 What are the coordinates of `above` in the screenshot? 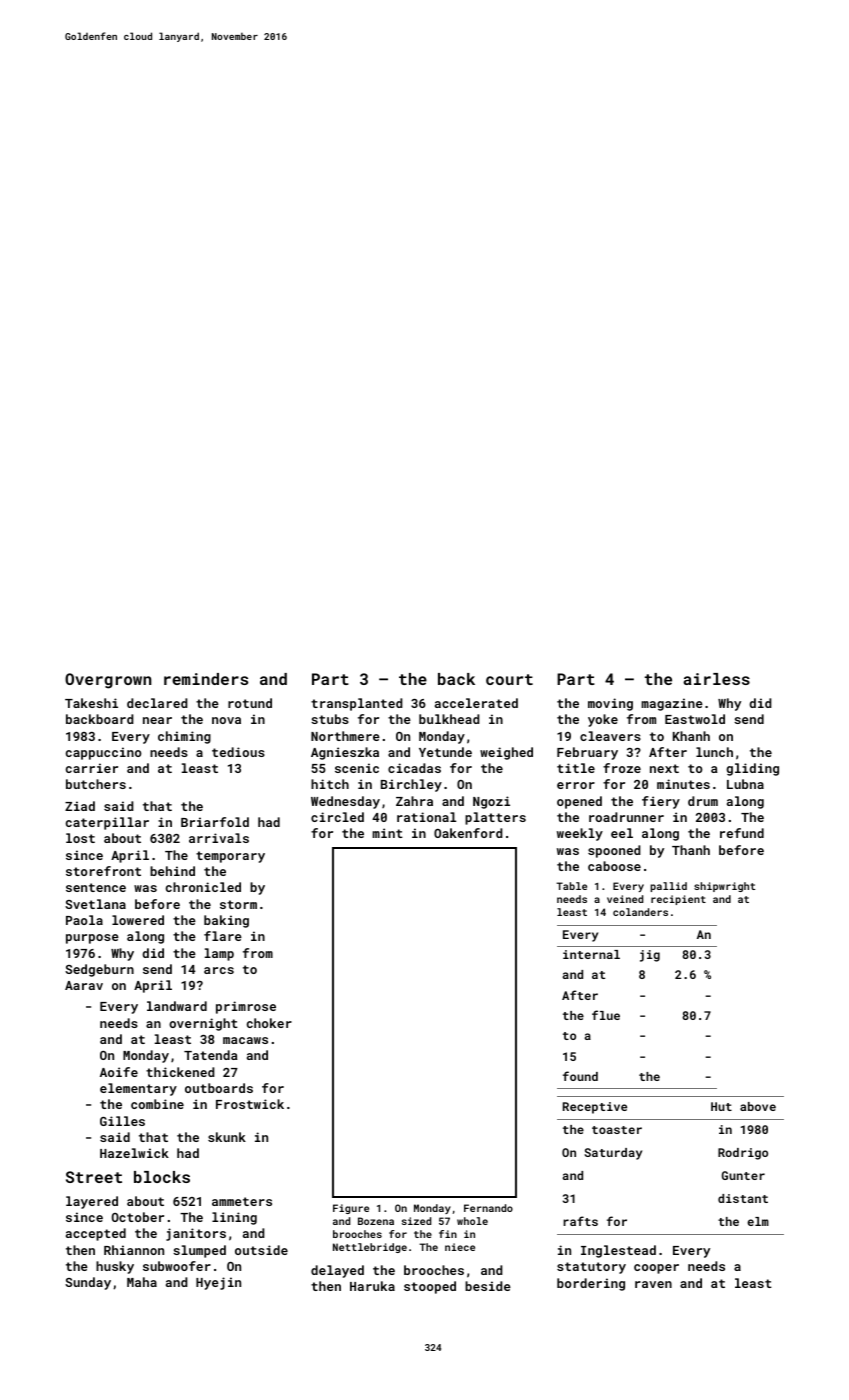 It's located at (758, 1106).
